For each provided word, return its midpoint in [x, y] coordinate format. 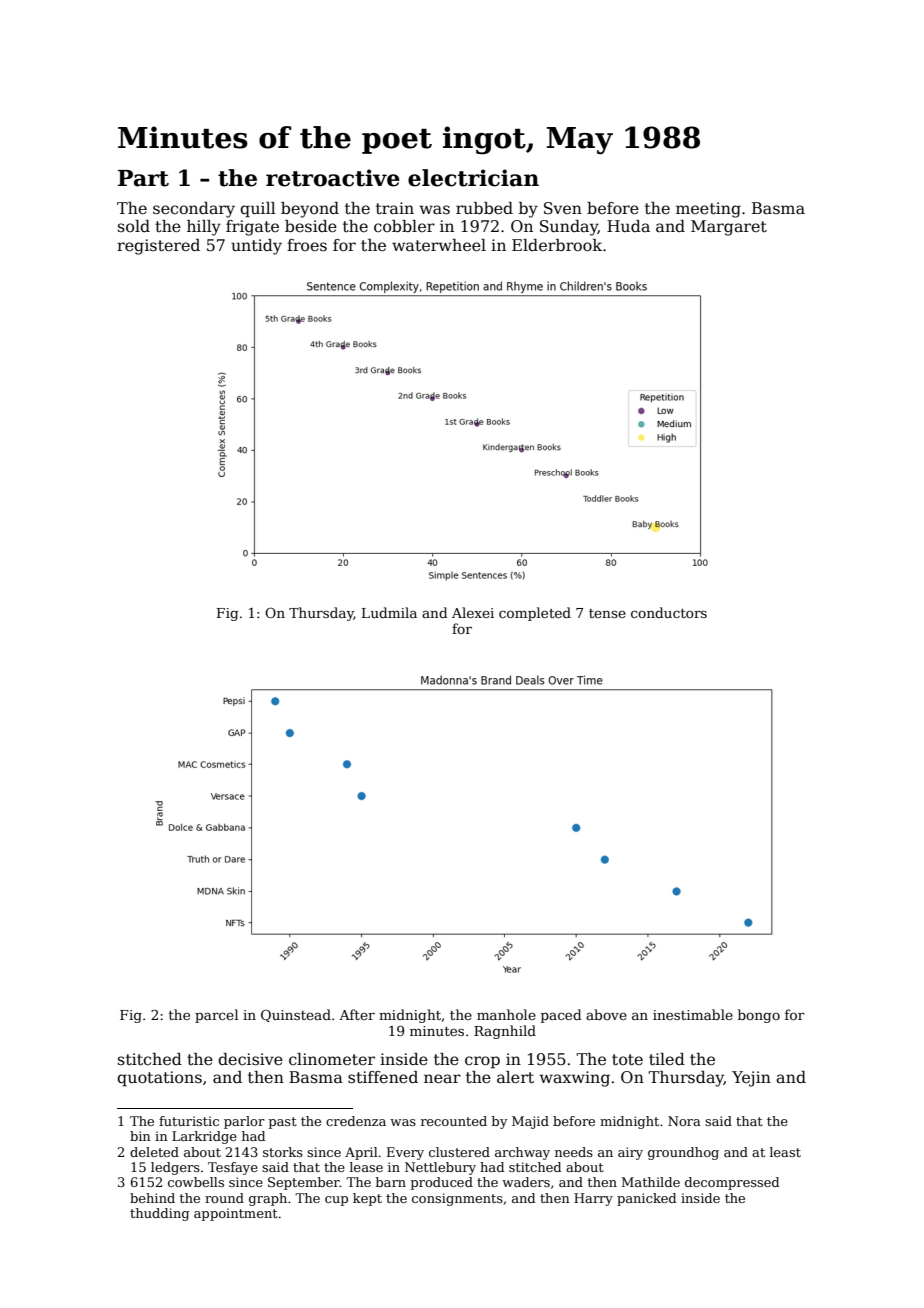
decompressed [732, 1183]
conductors [669, 612]
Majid [530, 1122]
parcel [216, 1016]
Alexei [473, 612]
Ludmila [389, 612]
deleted [154, 1152]
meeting [708, 210]
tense [607, 613]
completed [535, 614]
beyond [310, 210]
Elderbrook [557, 245]
